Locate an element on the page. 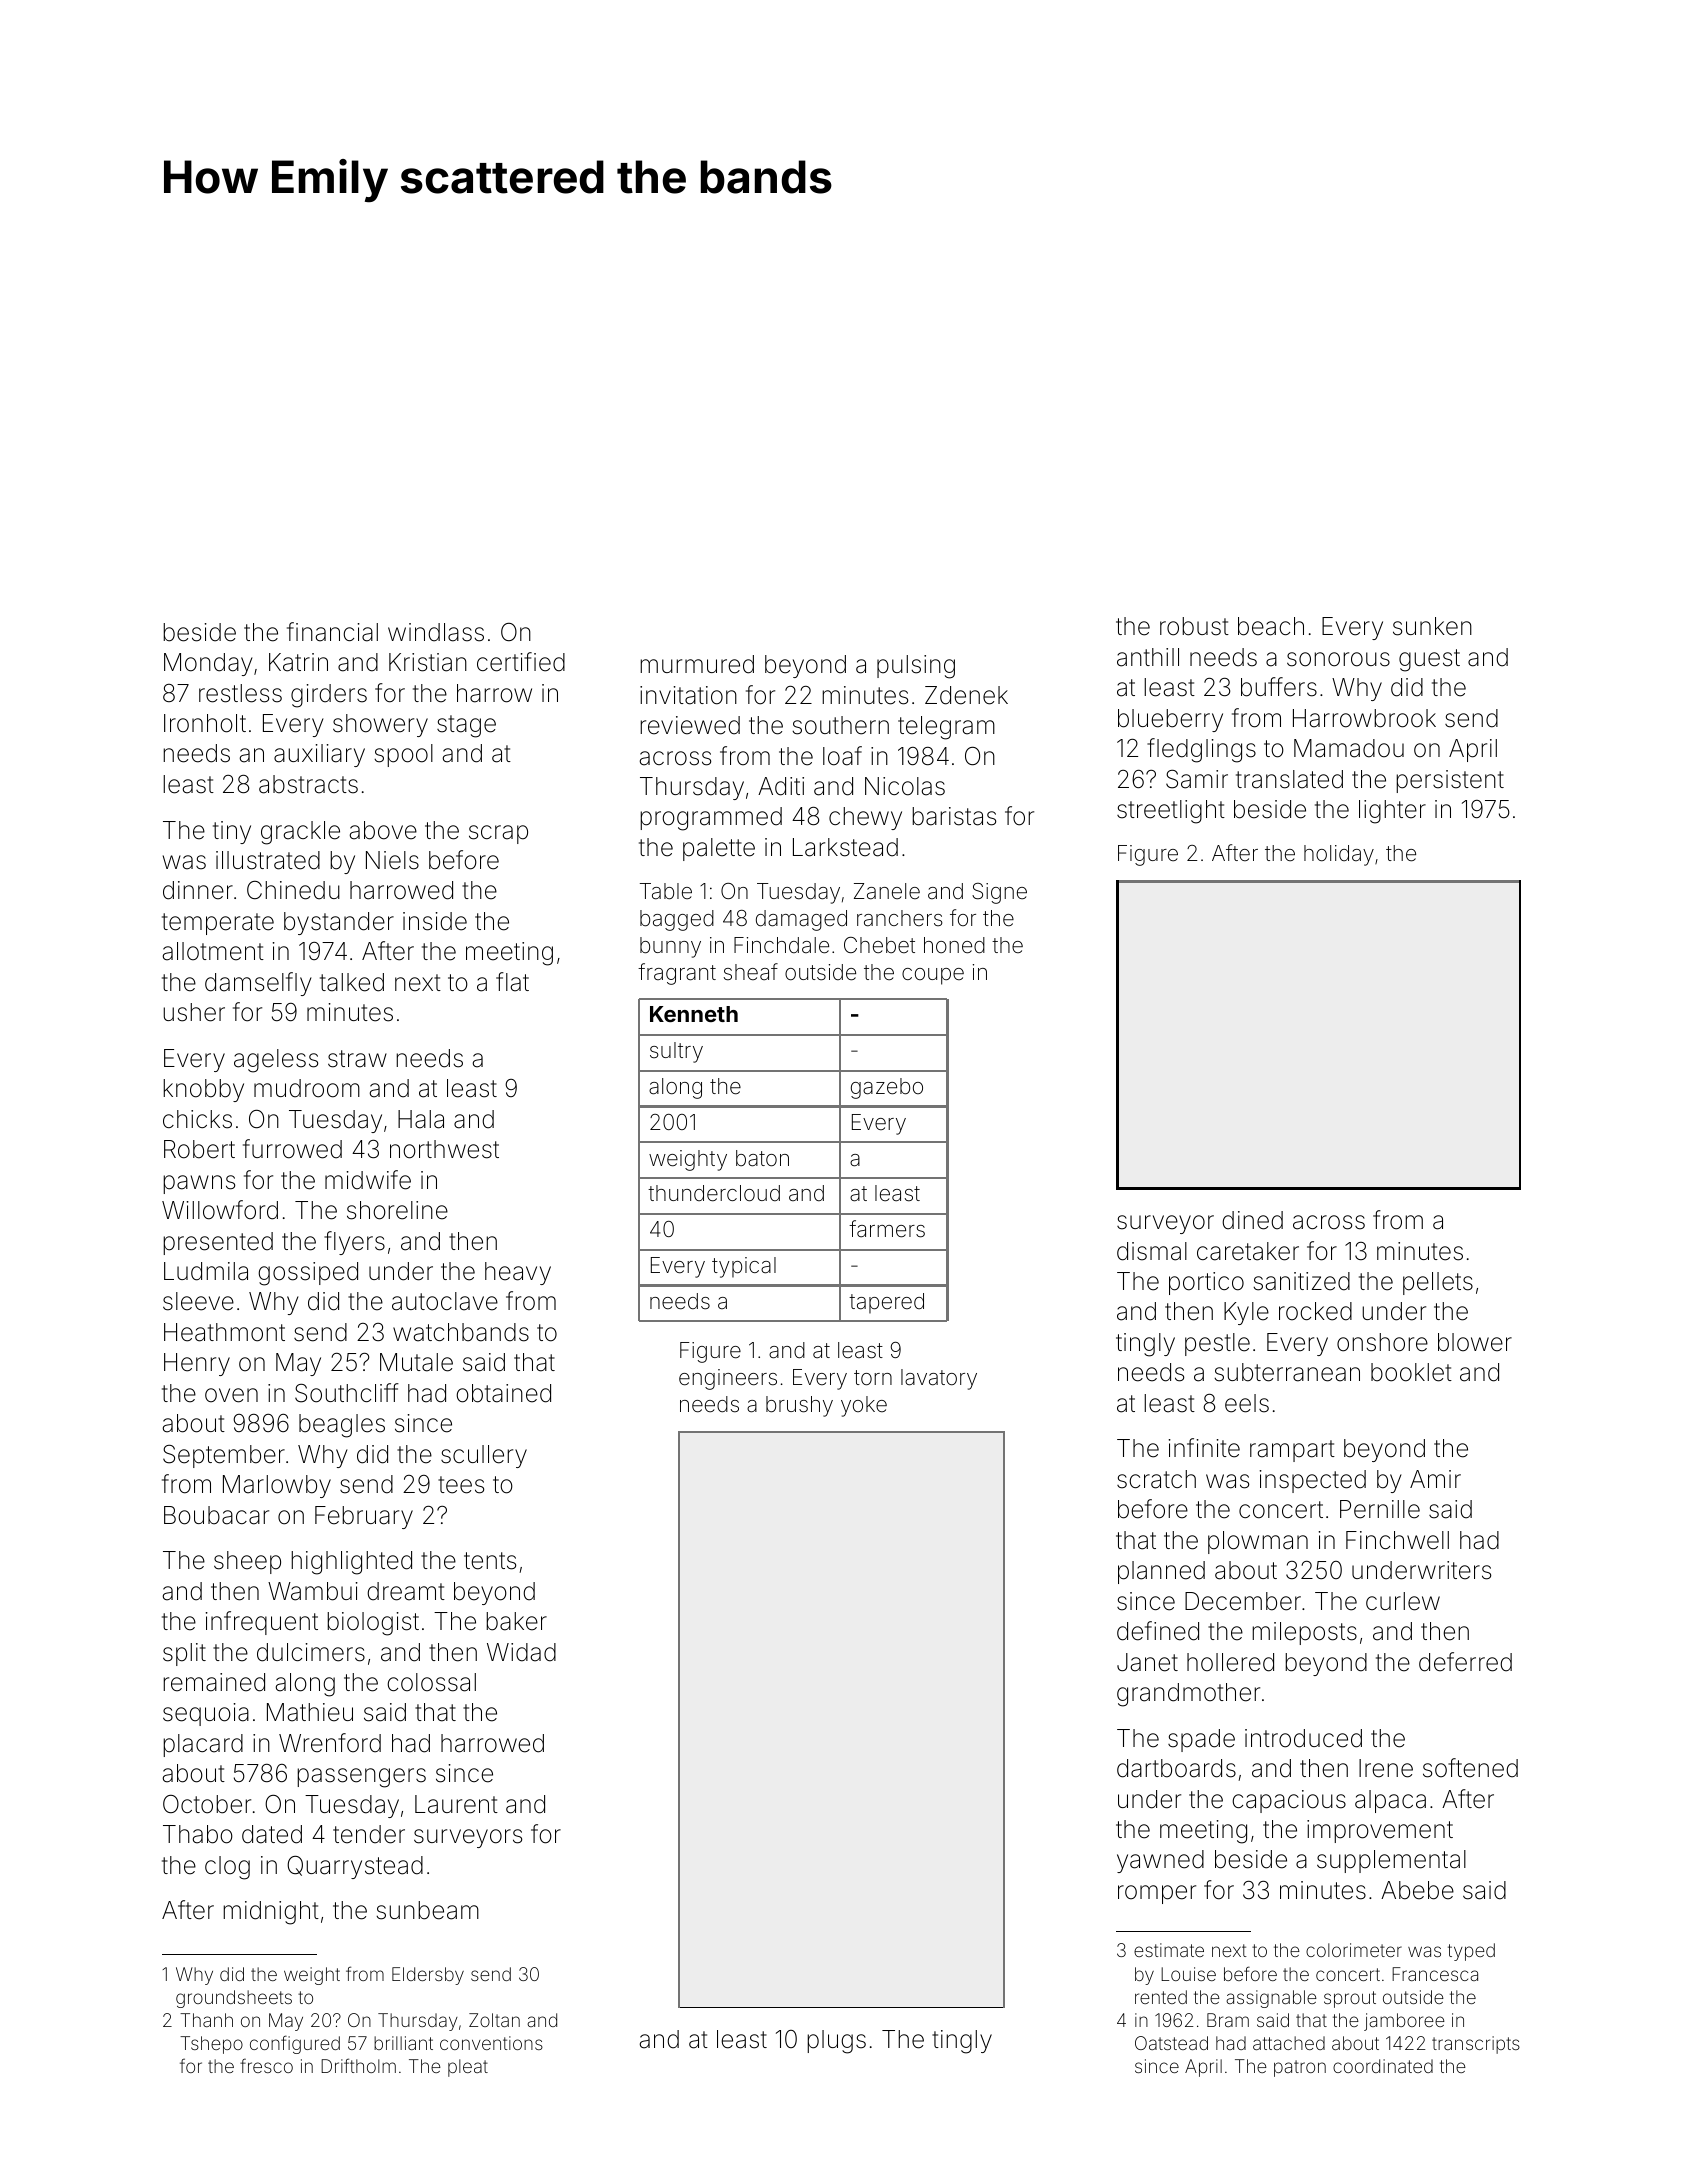 Image resolution: width=1683 pixels, height=2178 pixels. Janet is located at coordinates (1147, 1662).
